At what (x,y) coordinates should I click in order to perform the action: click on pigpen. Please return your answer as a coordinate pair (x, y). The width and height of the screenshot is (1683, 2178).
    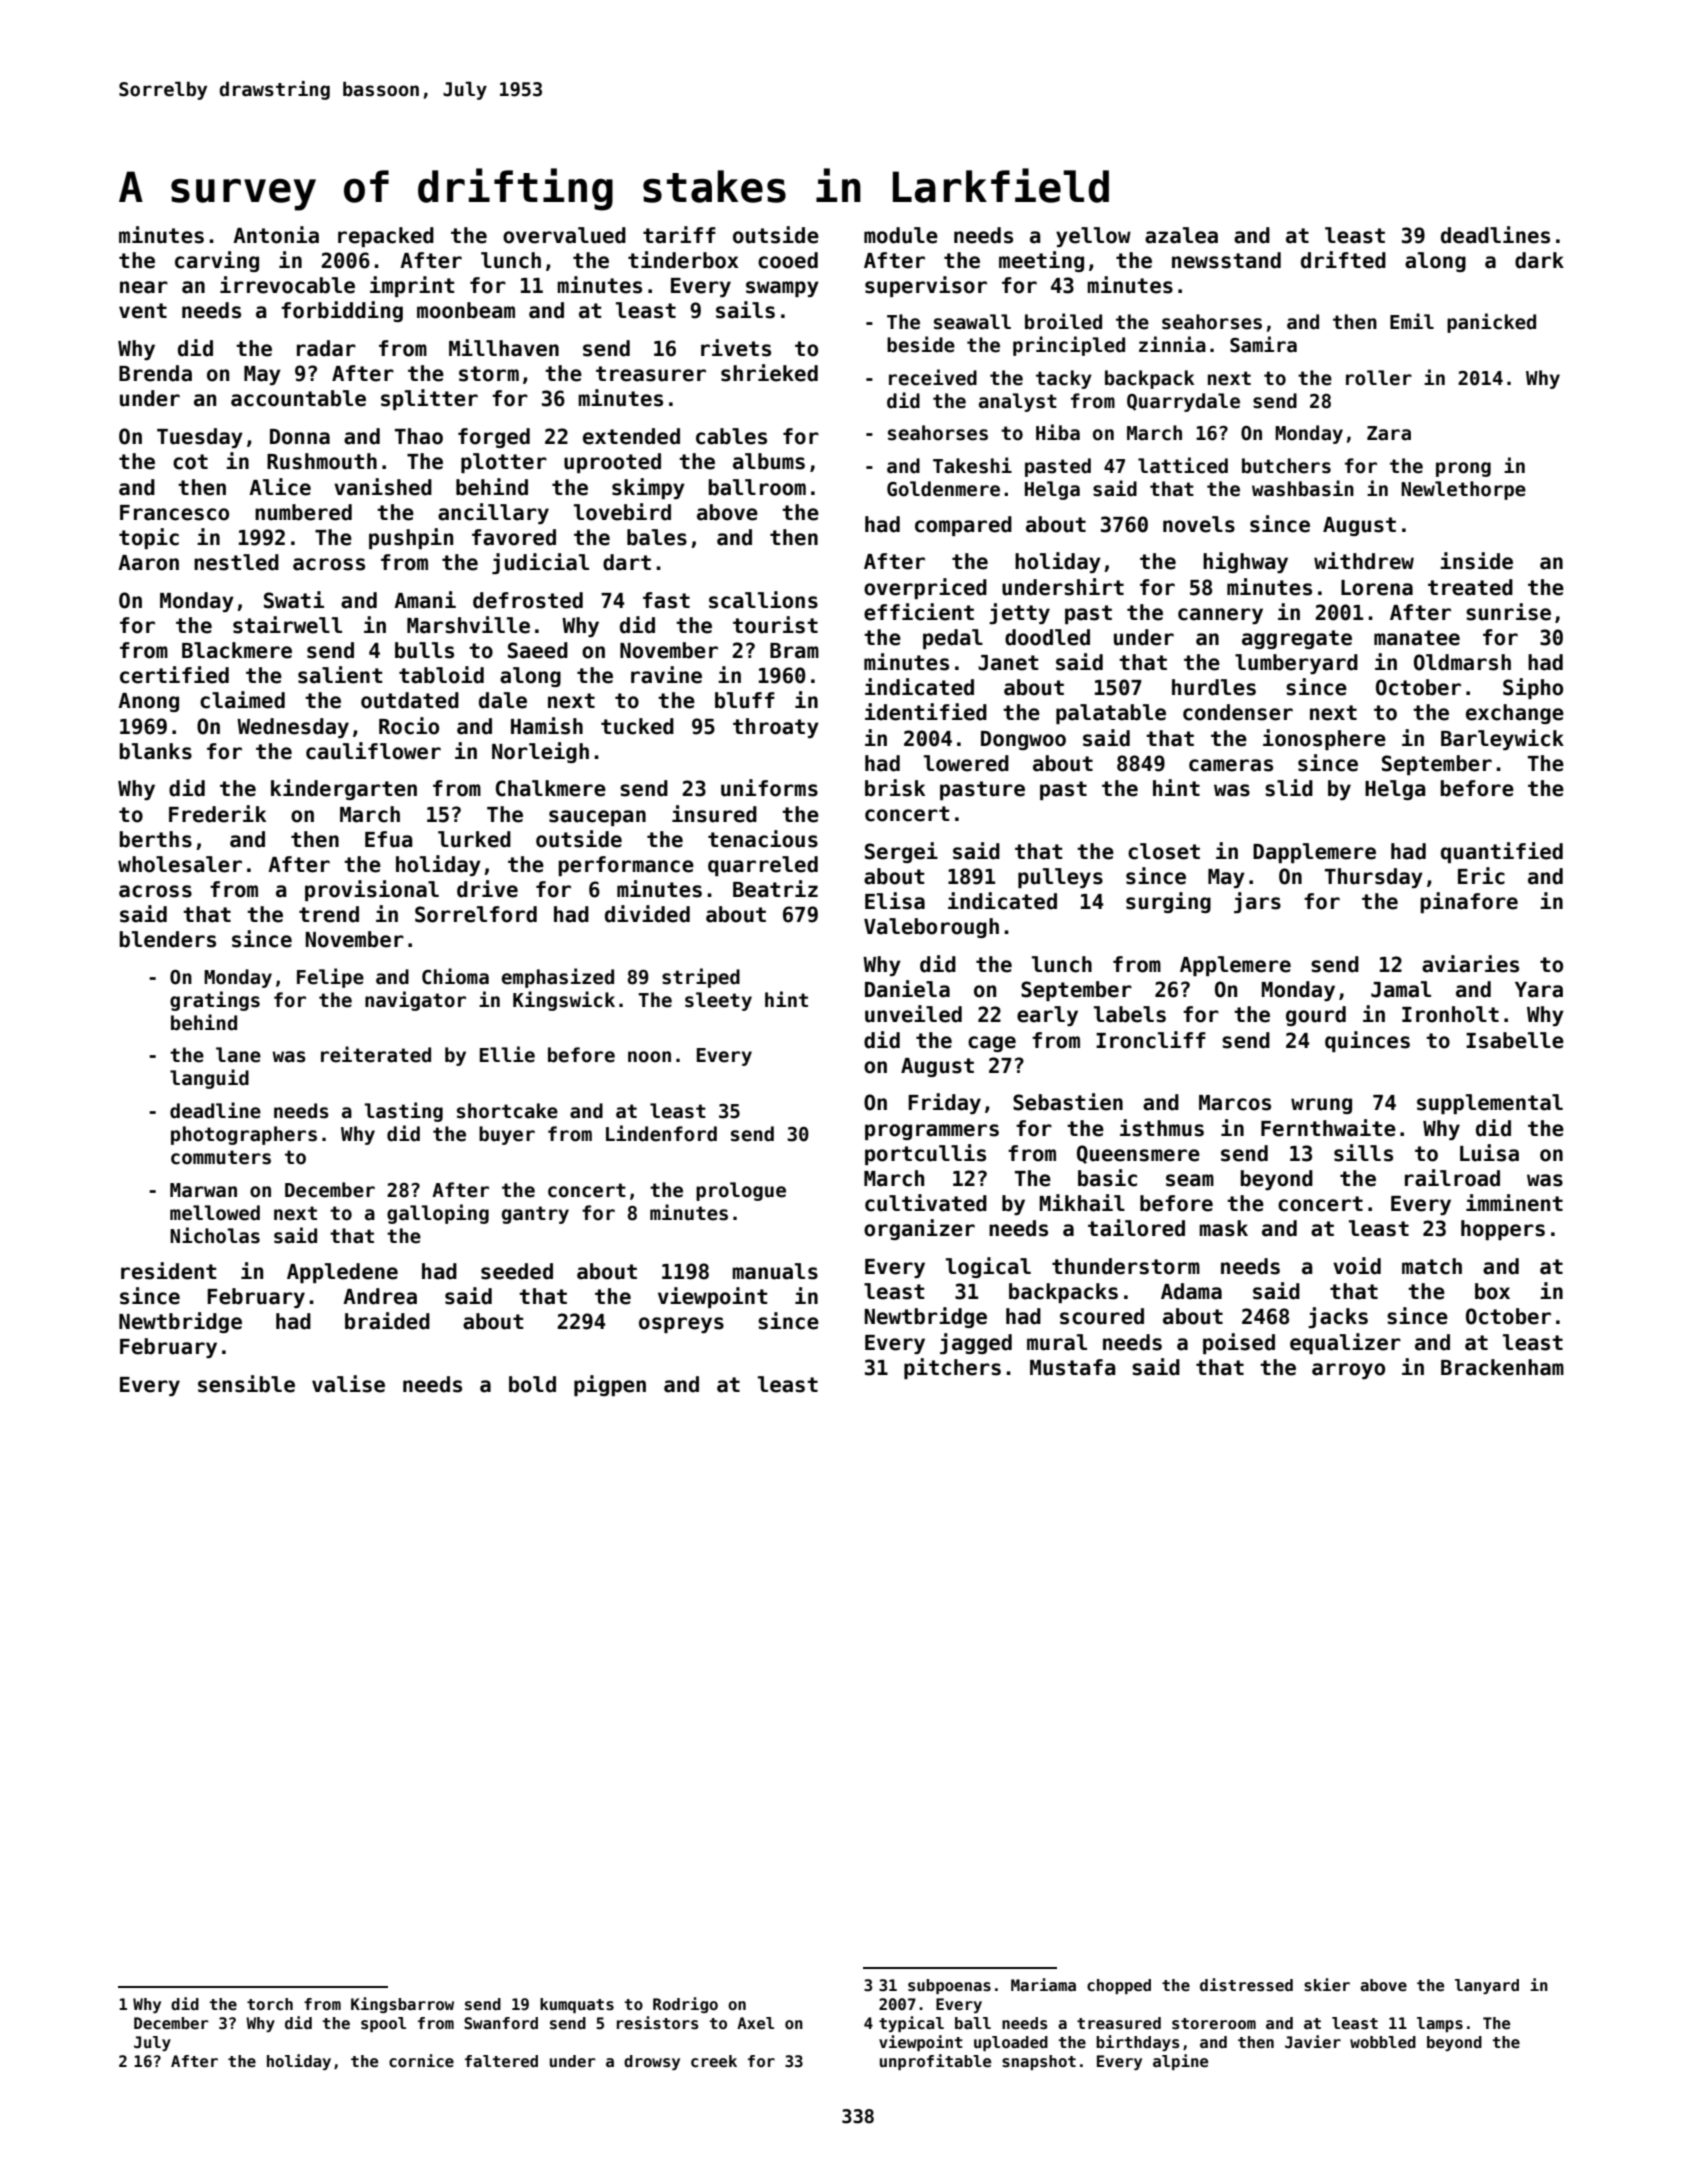
    Looking at the image, I should click on (610, 1385).
